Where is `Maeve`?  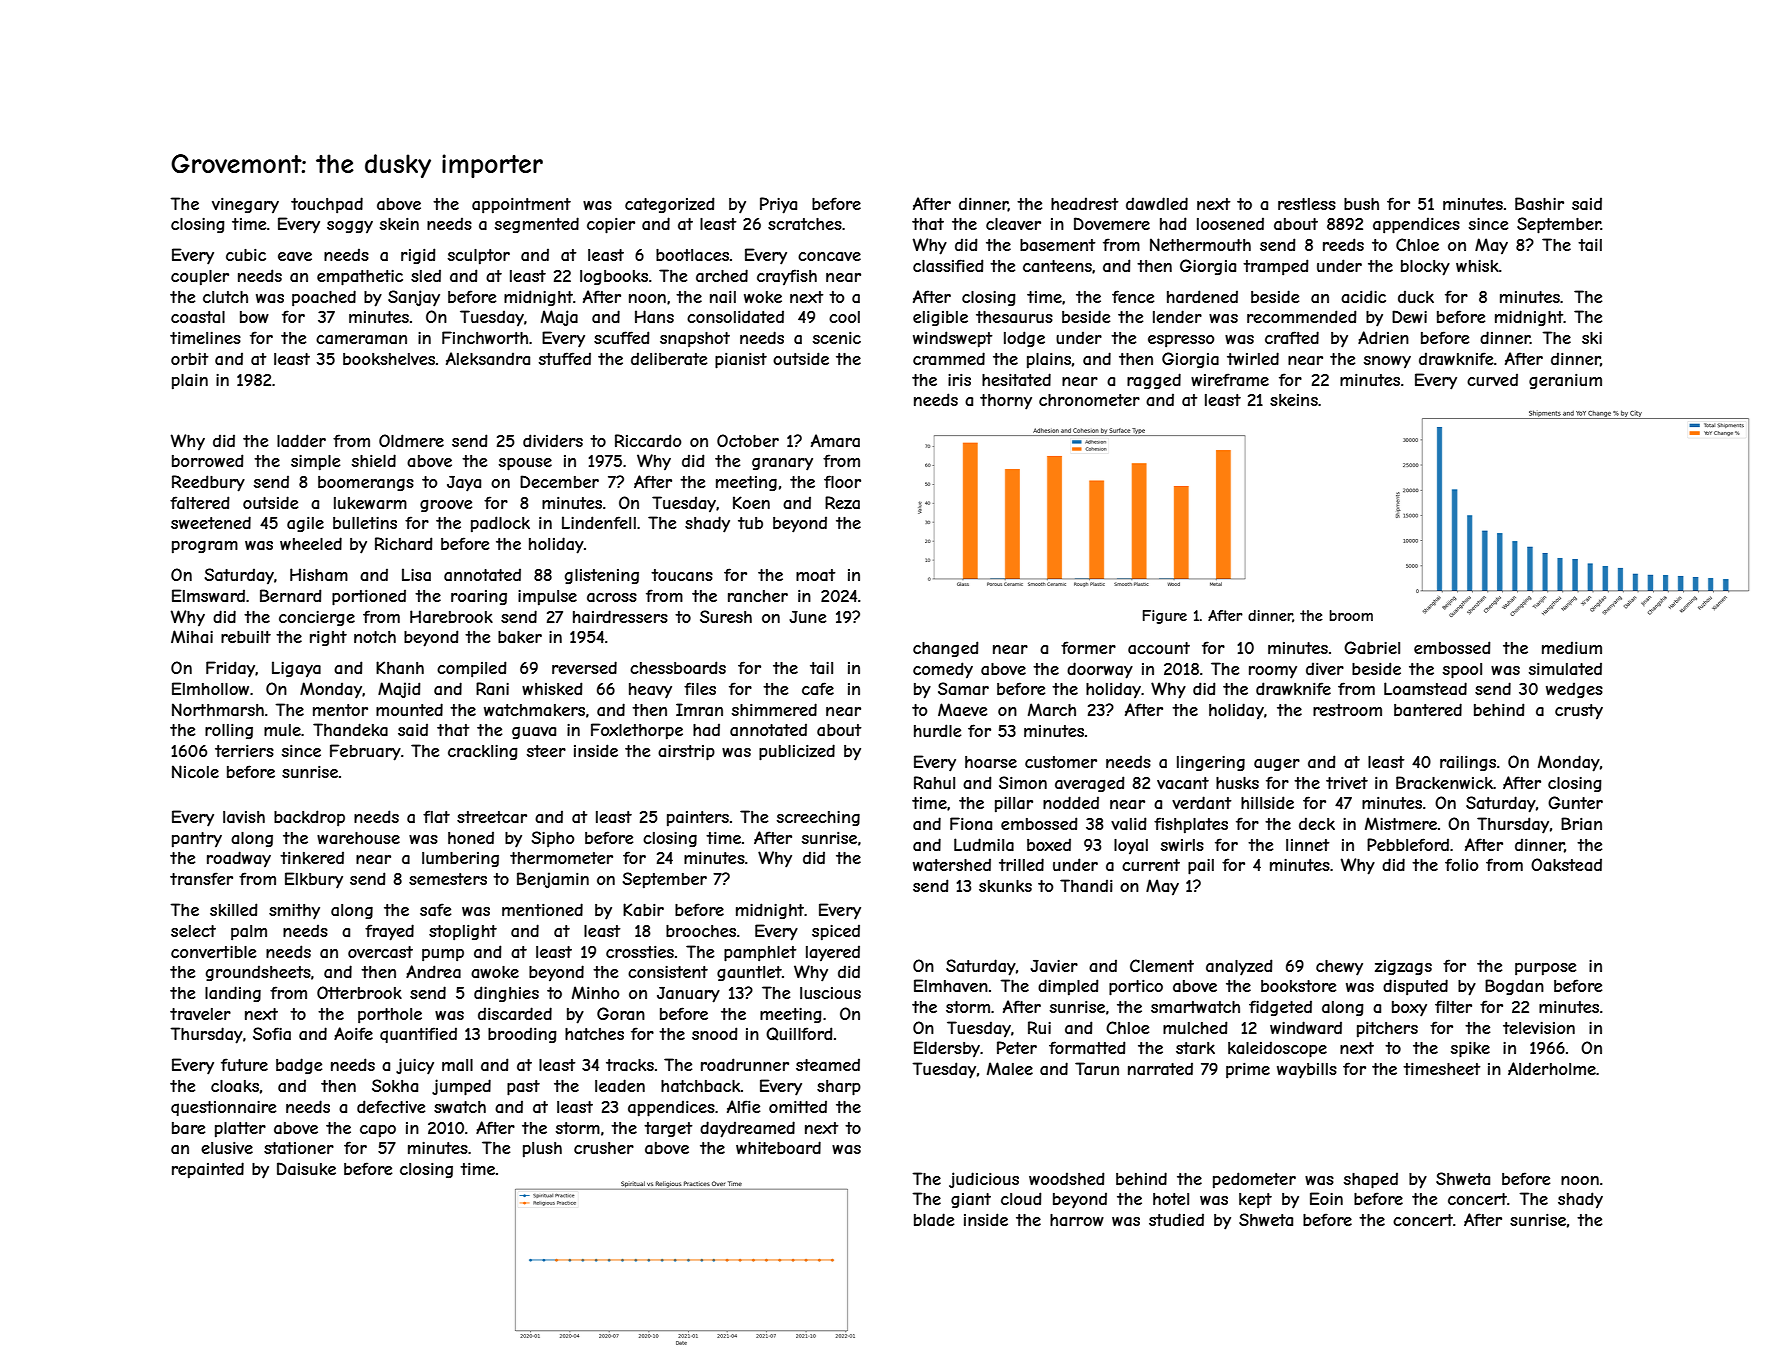 Maeve is located at coordinates (962, 709).
